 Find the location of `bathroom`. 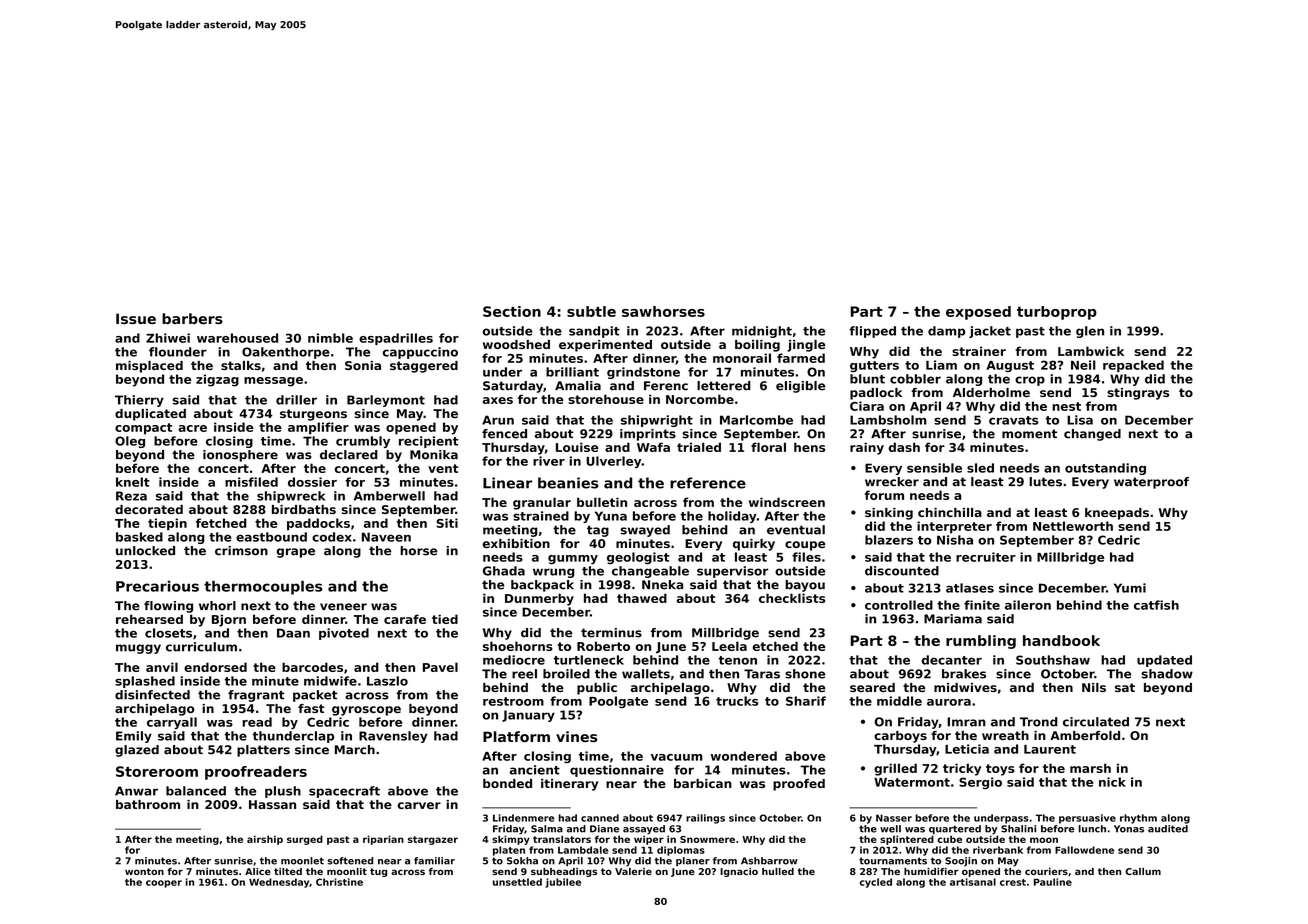

bathroom is located at coordinates (148, 804).
